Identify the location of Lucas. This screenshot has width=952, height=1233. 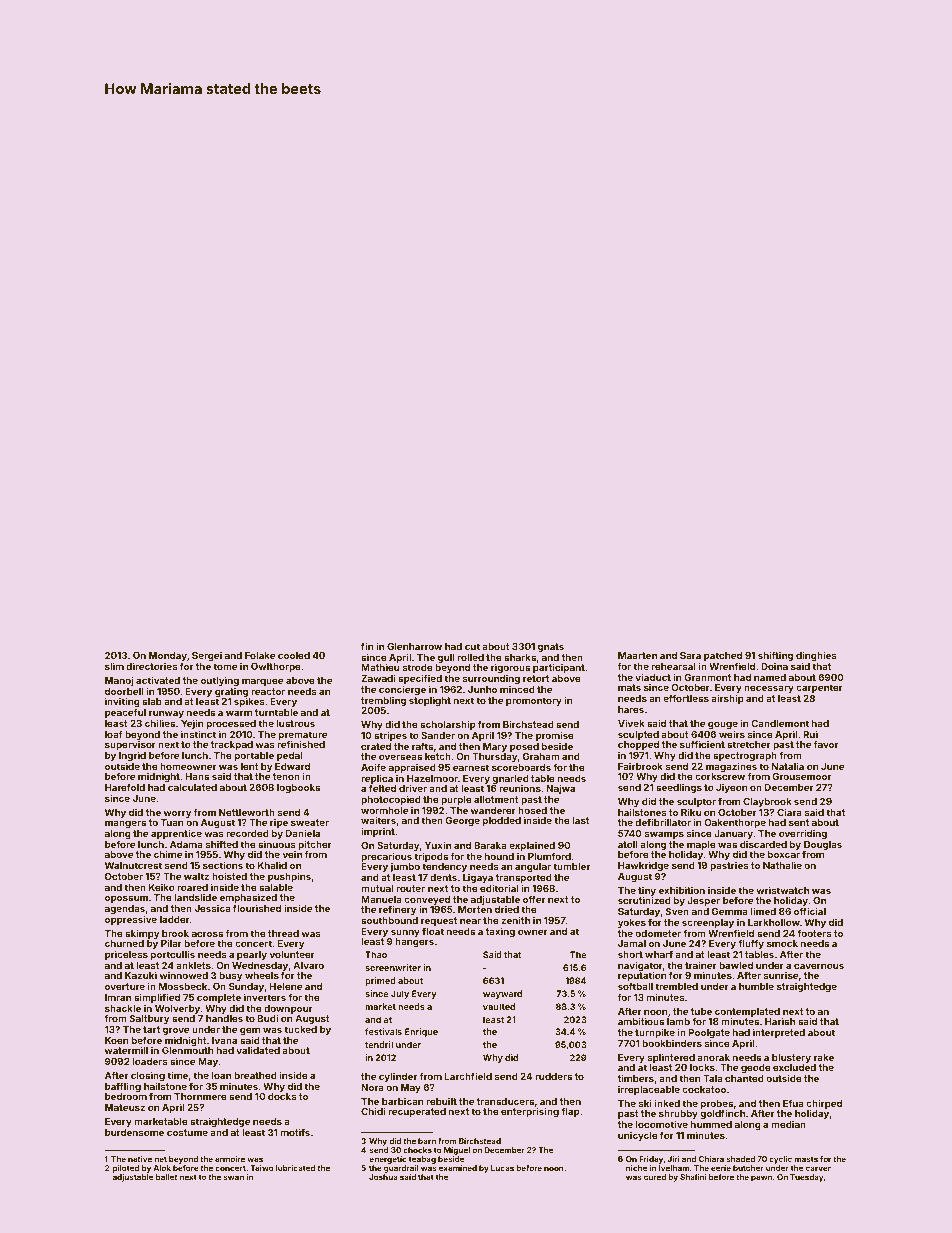
(502, 1168).
